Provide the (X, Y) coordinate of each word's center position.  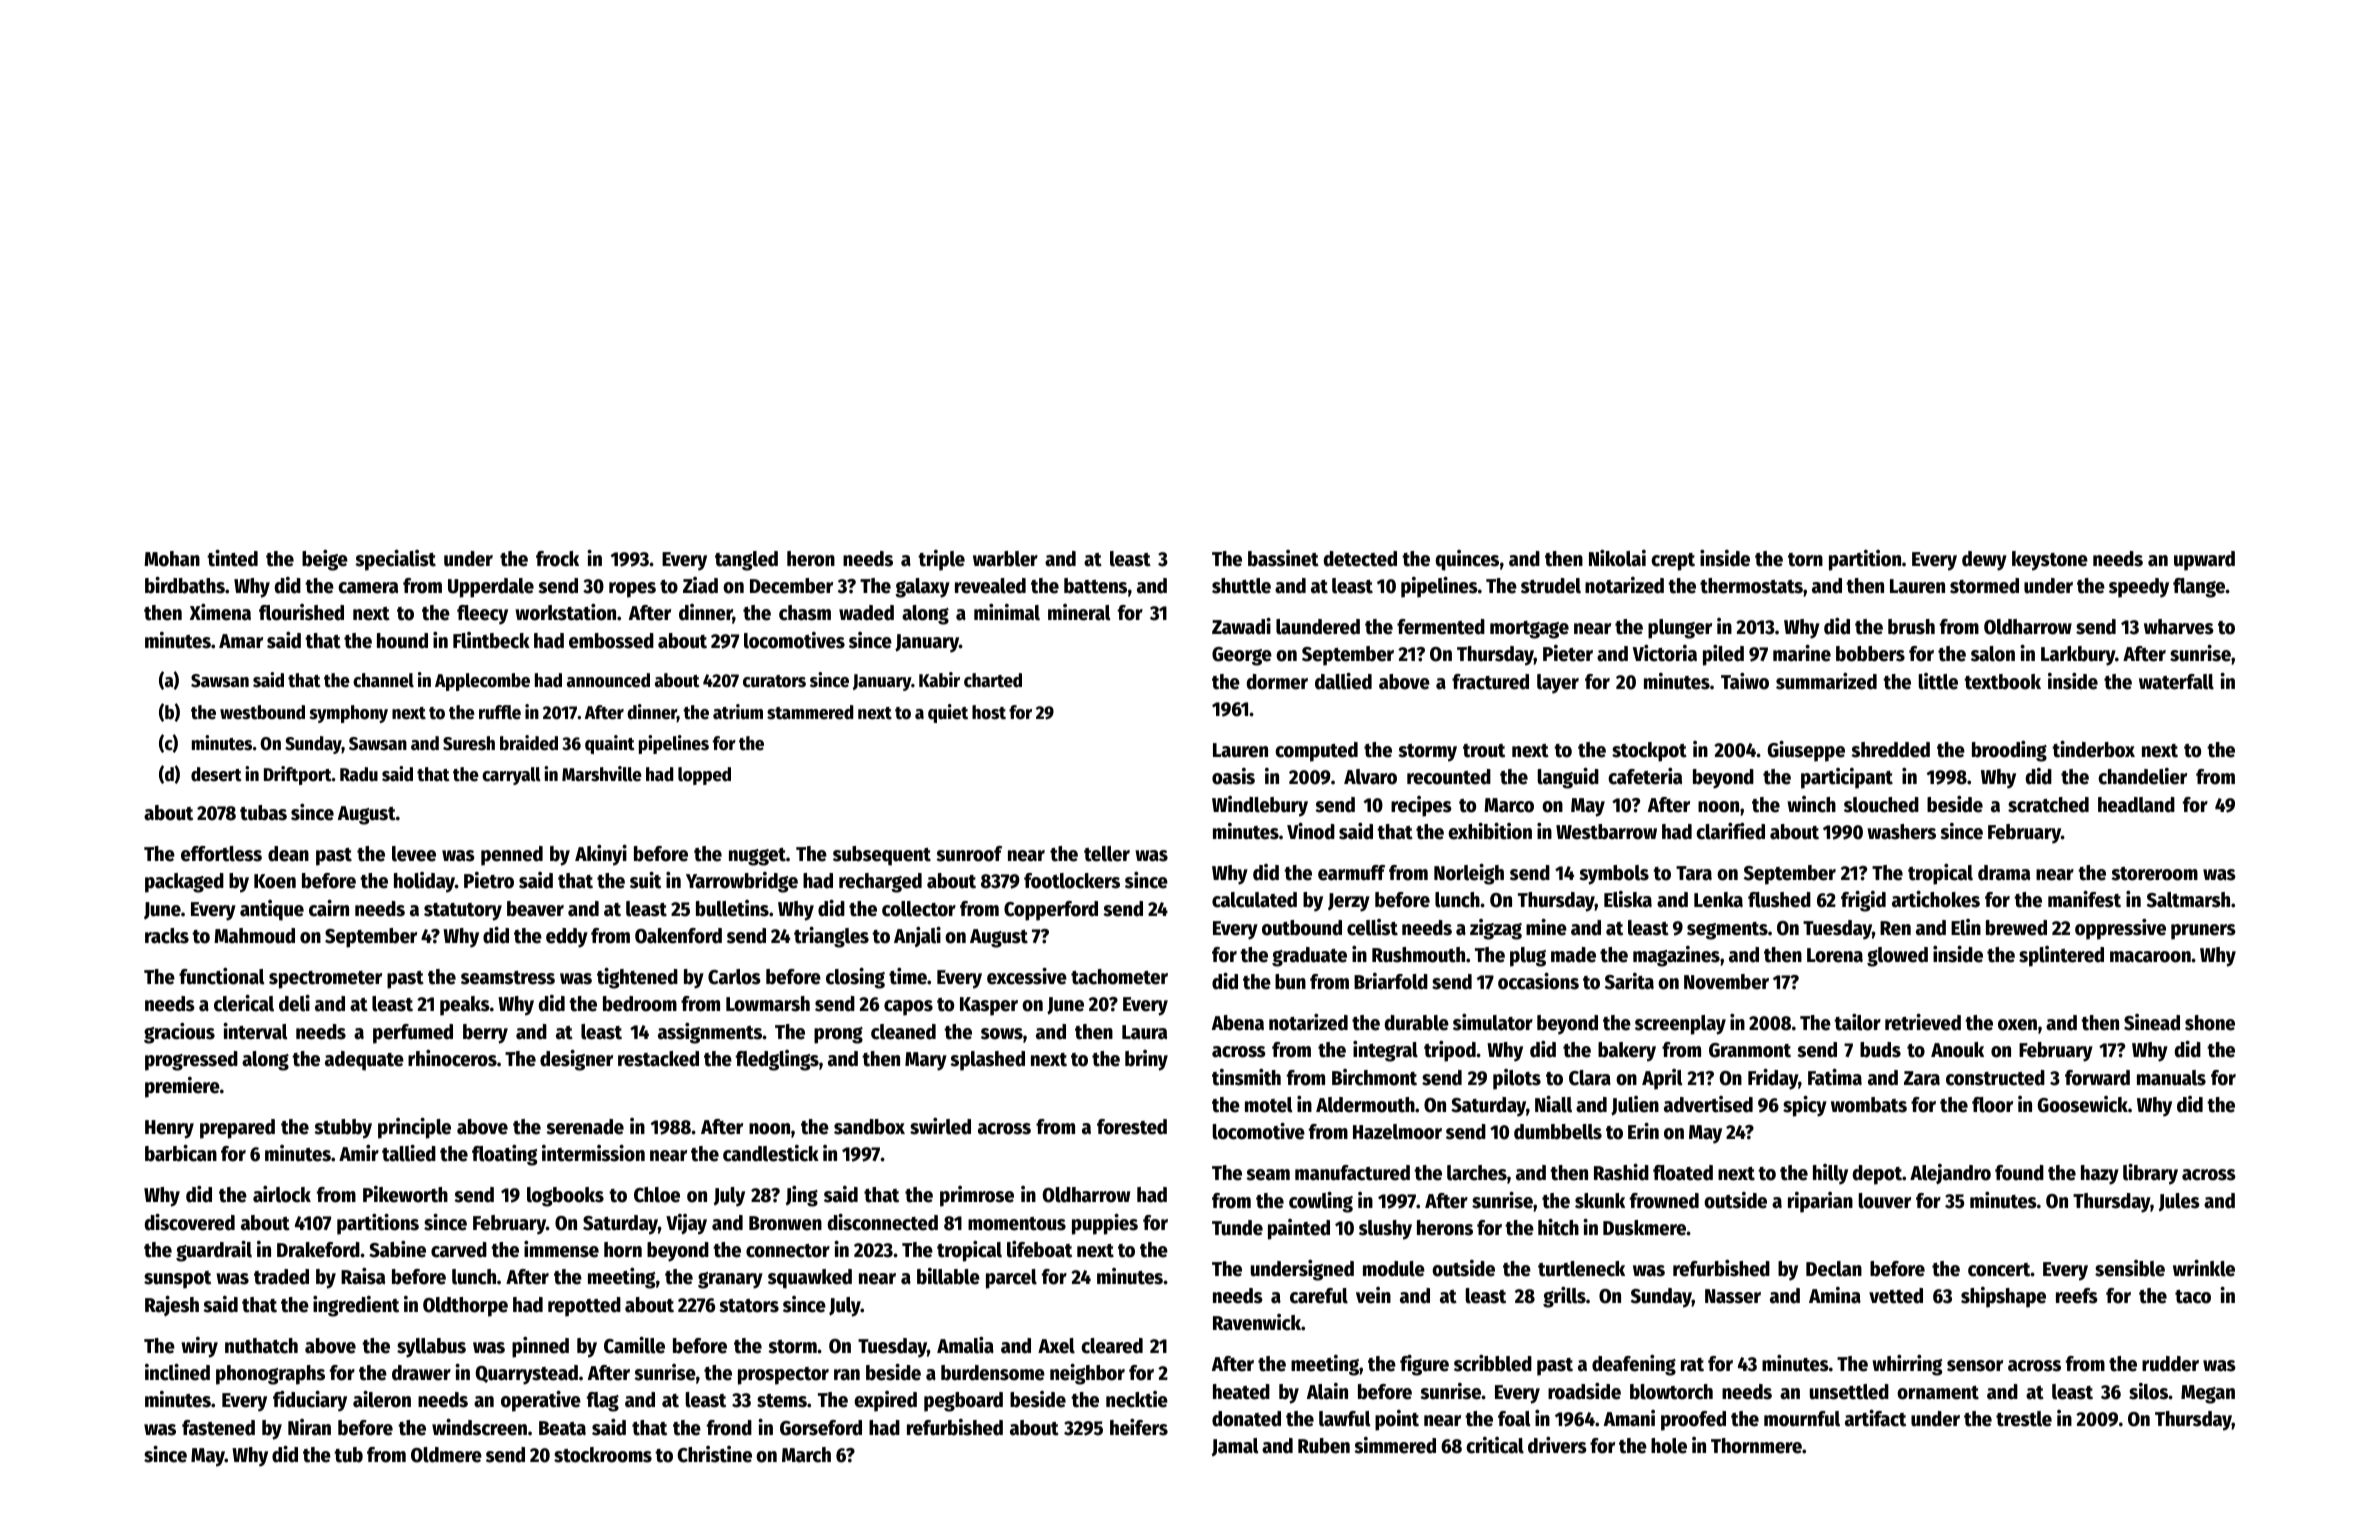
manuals (2171, 1078)
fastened (218, 1428)
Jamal (1235, 1447)
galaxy (922, 588)
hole (1669, 1446)
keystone (2050, 561)
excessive (1027, 976)
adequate (364, 1061)
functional (222, 976)
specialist (395, 560)
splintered (2061, 956)
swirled (940, 1126)
